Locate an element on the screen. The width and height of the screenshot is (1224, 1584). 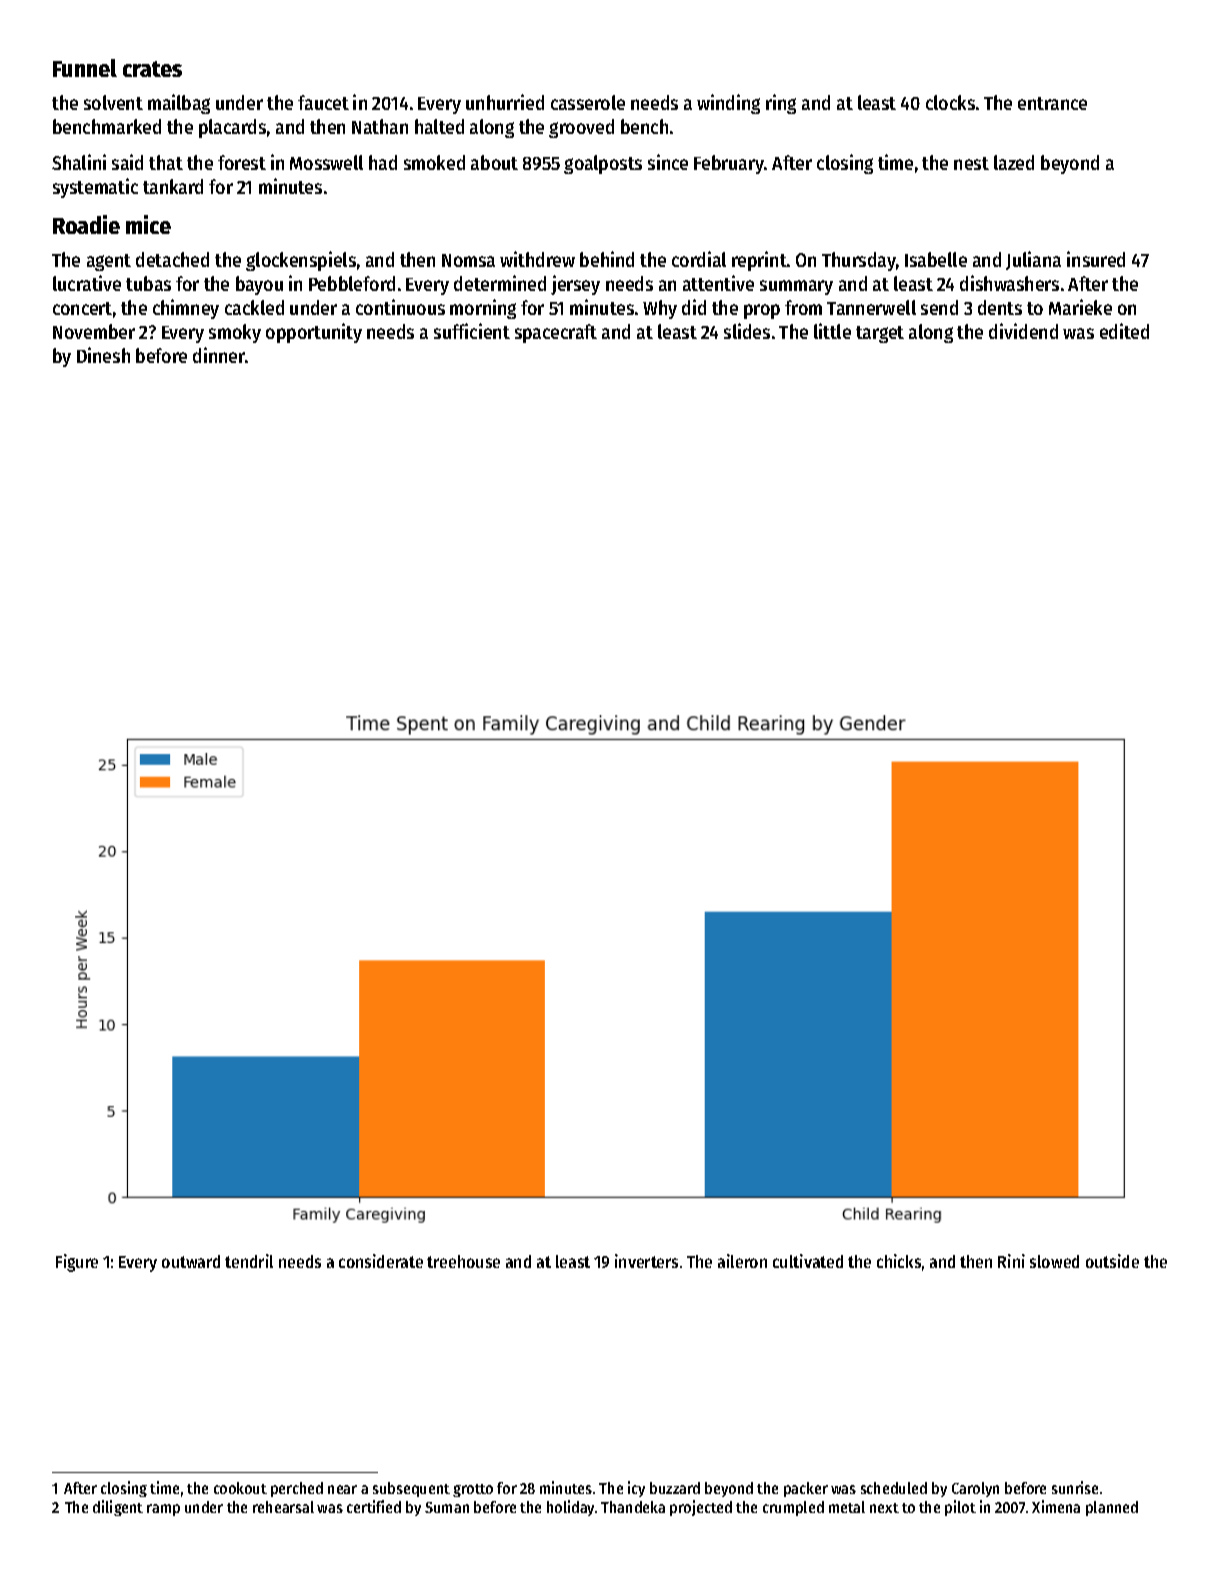
outside is located at coordinates (1112, 1261).
